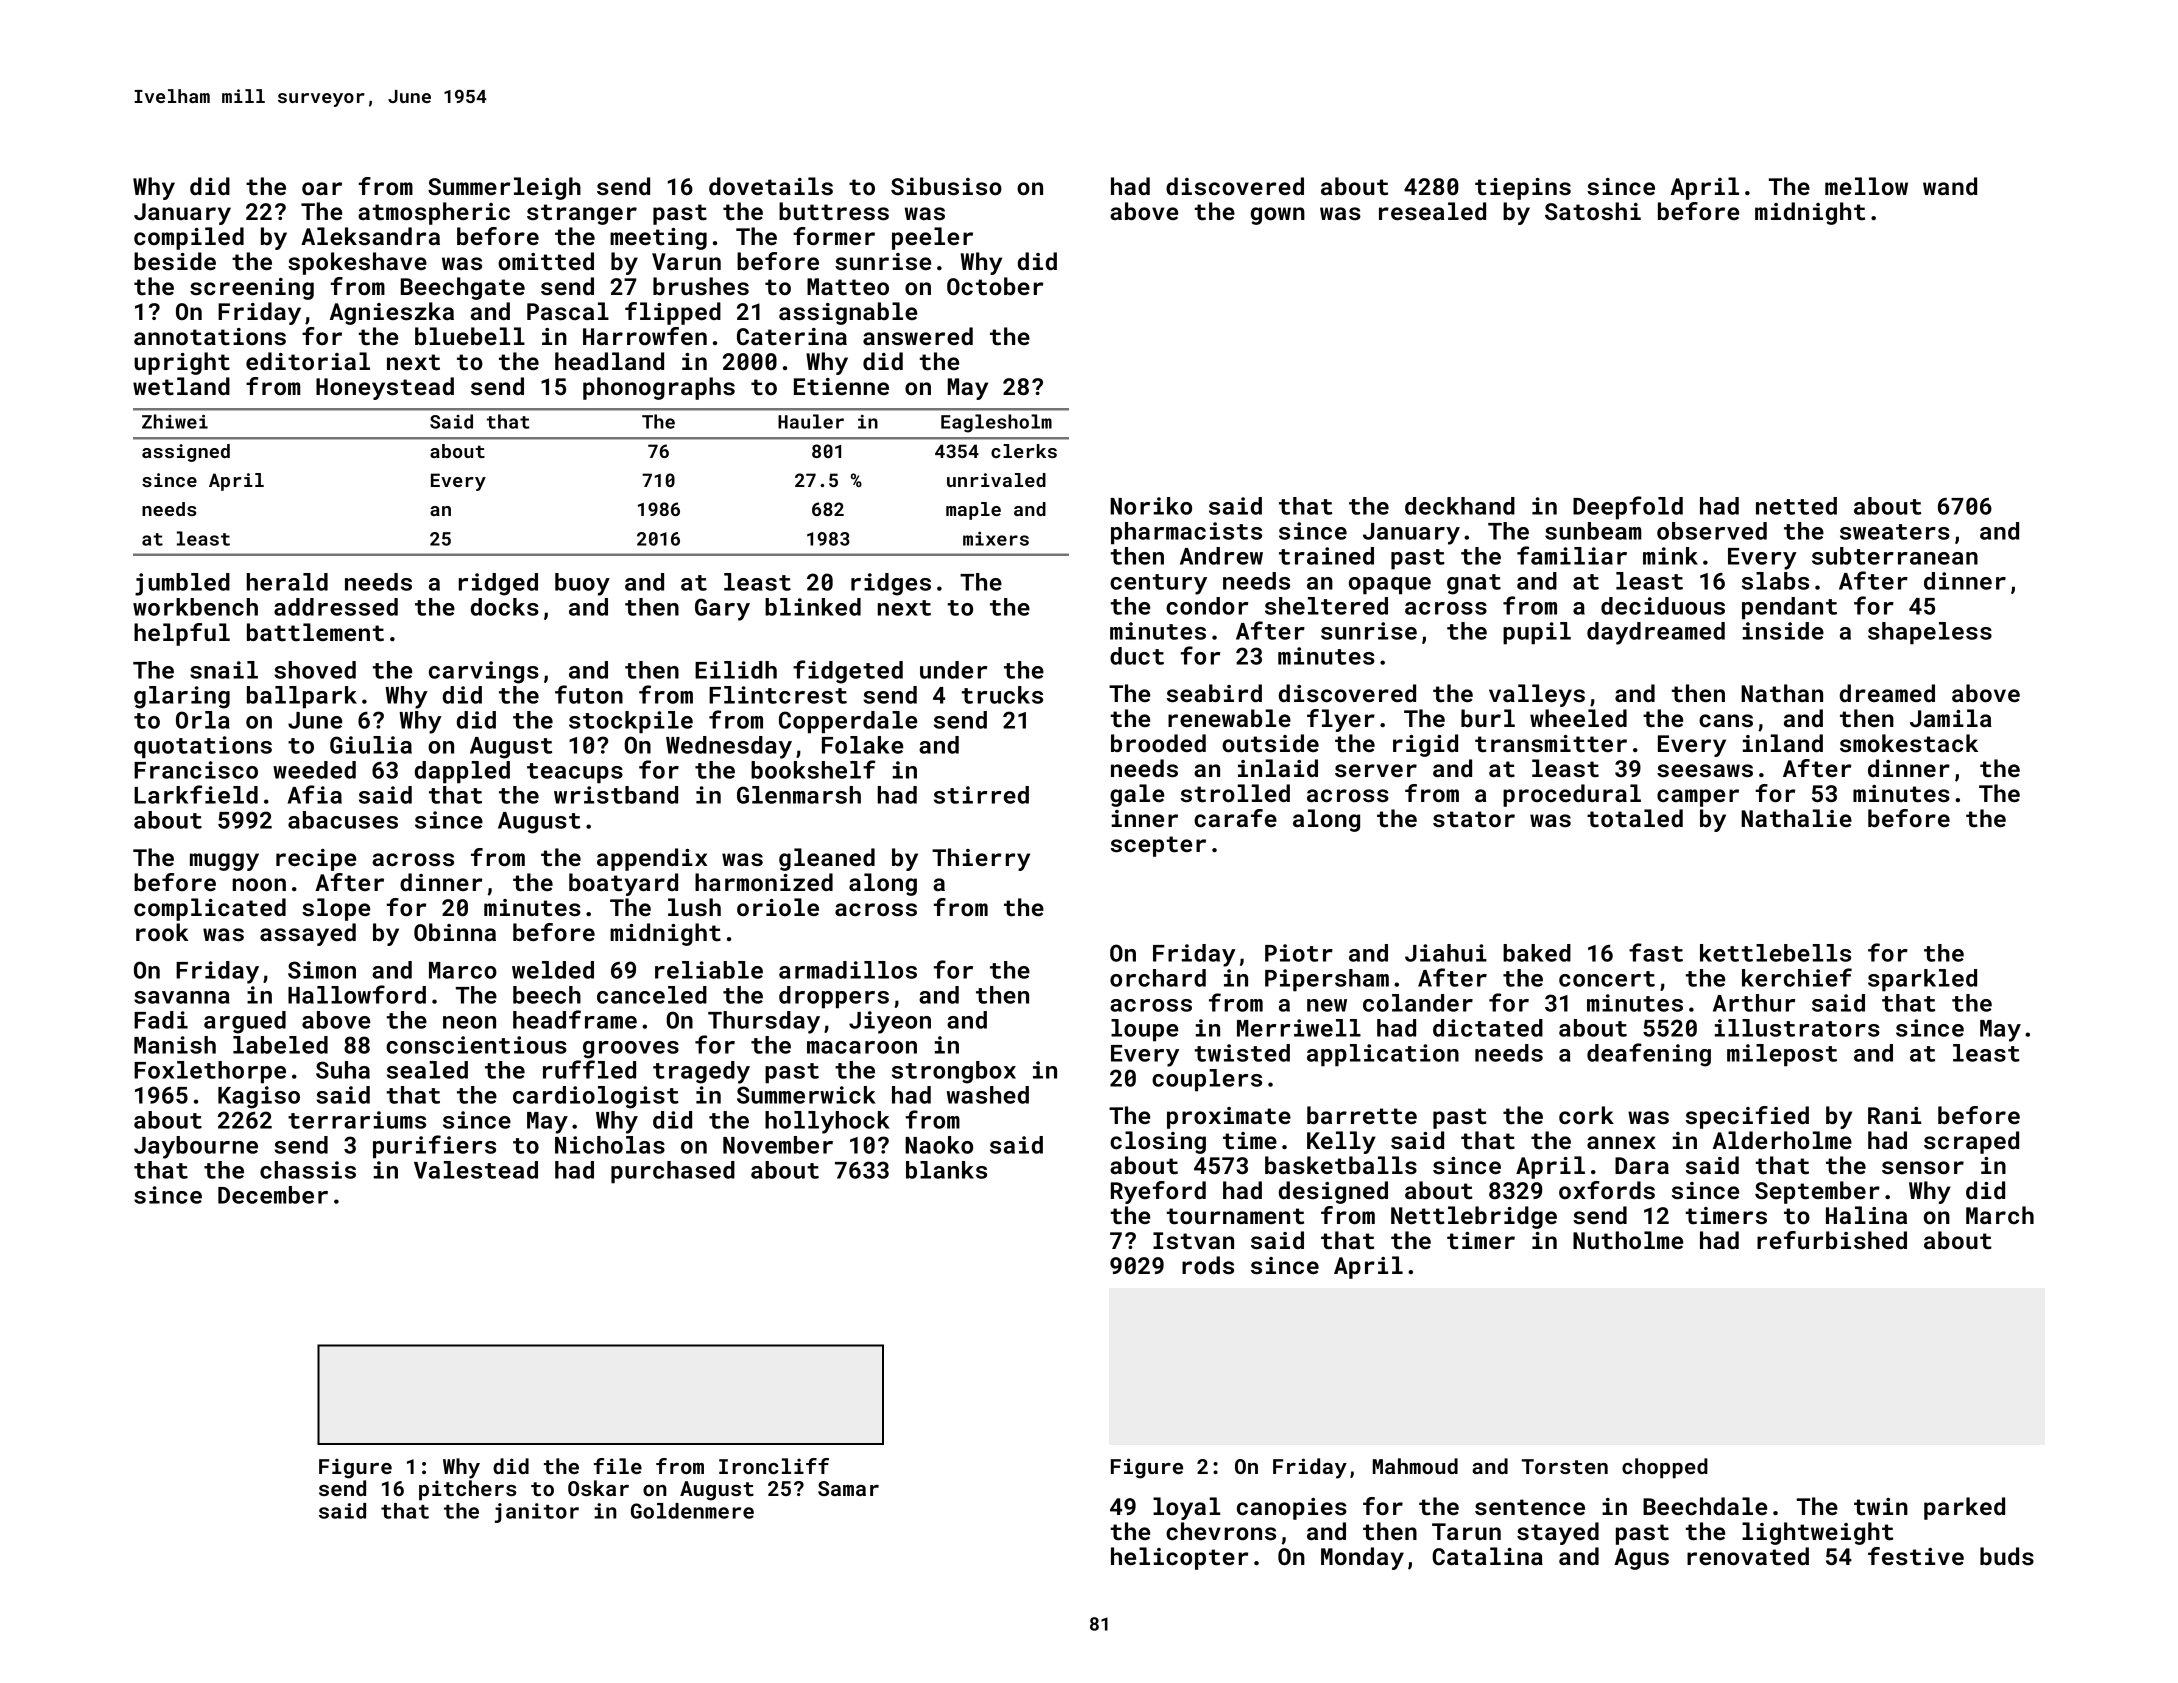  What do you see at coordinates (322, 188) in the page?
I see `oar` at bounding box center [322, 188].
